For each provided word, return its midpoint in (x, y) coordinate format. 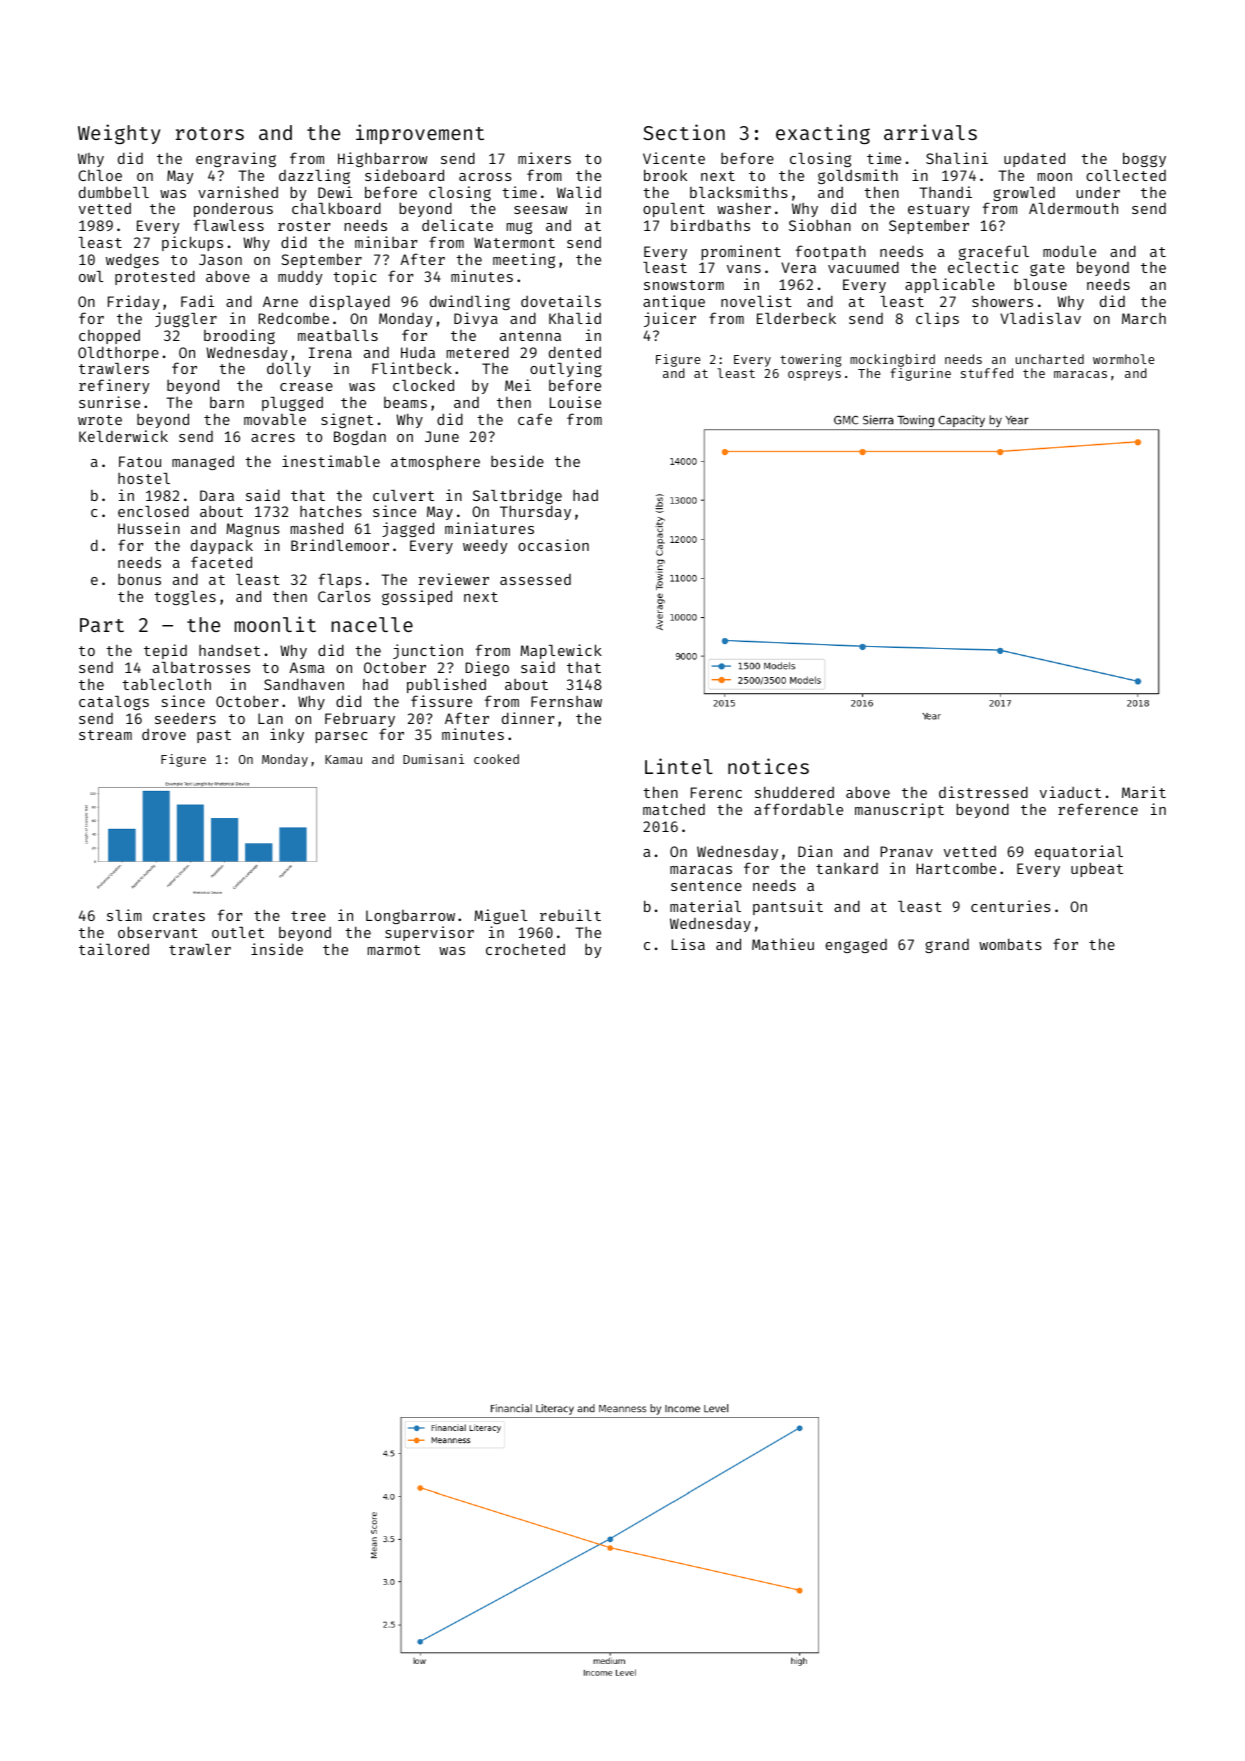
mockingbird (892, 360)
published (446, 685)
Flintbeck (412, 368)
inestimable (331, 461)
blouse (1041, 284)
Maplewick (561, 651)
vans (744, 269)
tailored (114, 949)
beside (517, 461)
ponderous (233, 209)
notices (768, 766)
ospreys (814, 376)
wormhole (1124, 359)
